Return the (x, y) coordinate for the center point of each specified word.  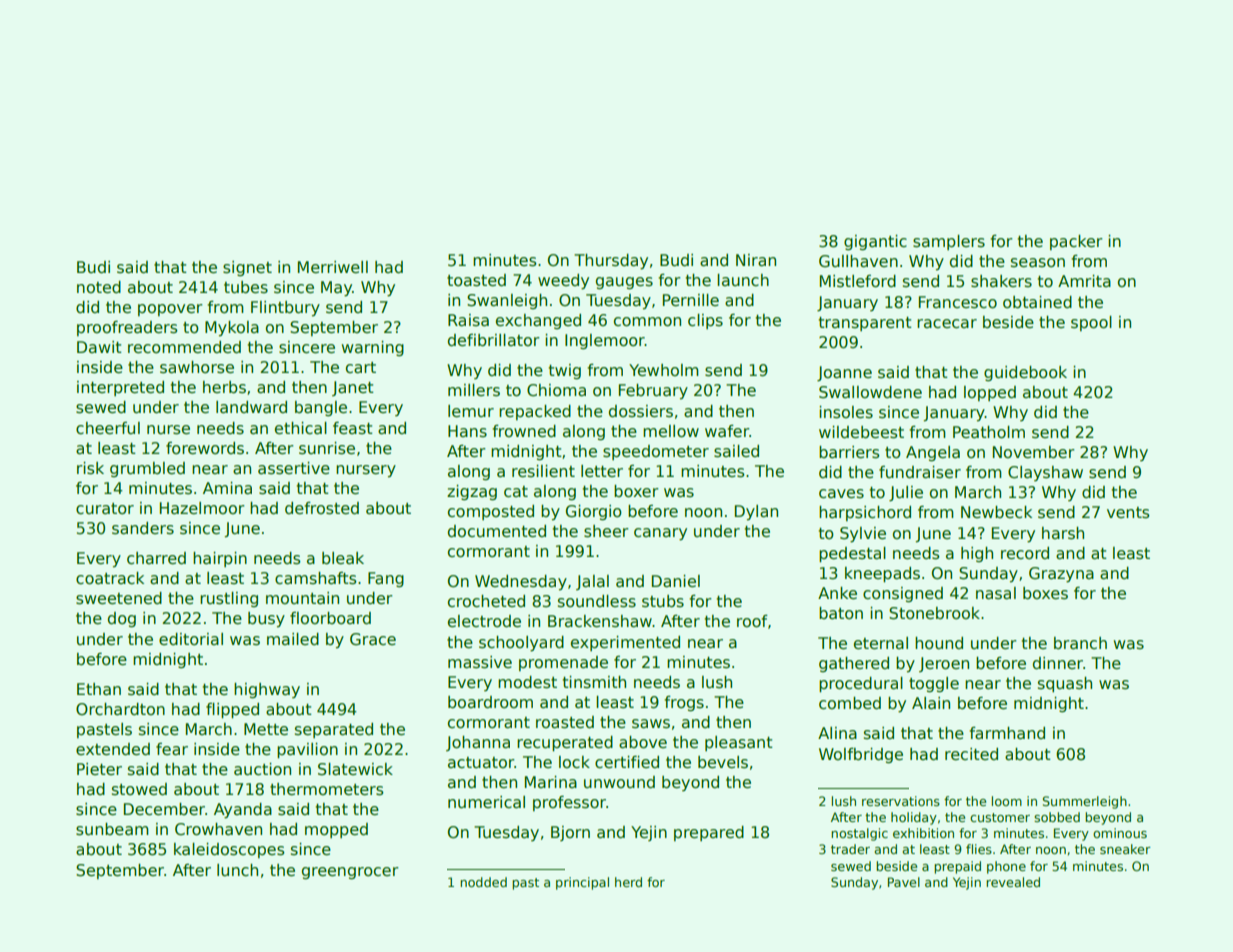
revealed (1013, 882)
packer (1076, 242)
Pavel (904, 882)
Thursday (611, 262)
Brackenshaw (600, 621)
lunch (237, 870)
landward (251, 407)
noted (99, 287)
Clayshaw (1045, 473)
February (653, 391)
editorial (191, 639)
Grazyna (1061, 575)
